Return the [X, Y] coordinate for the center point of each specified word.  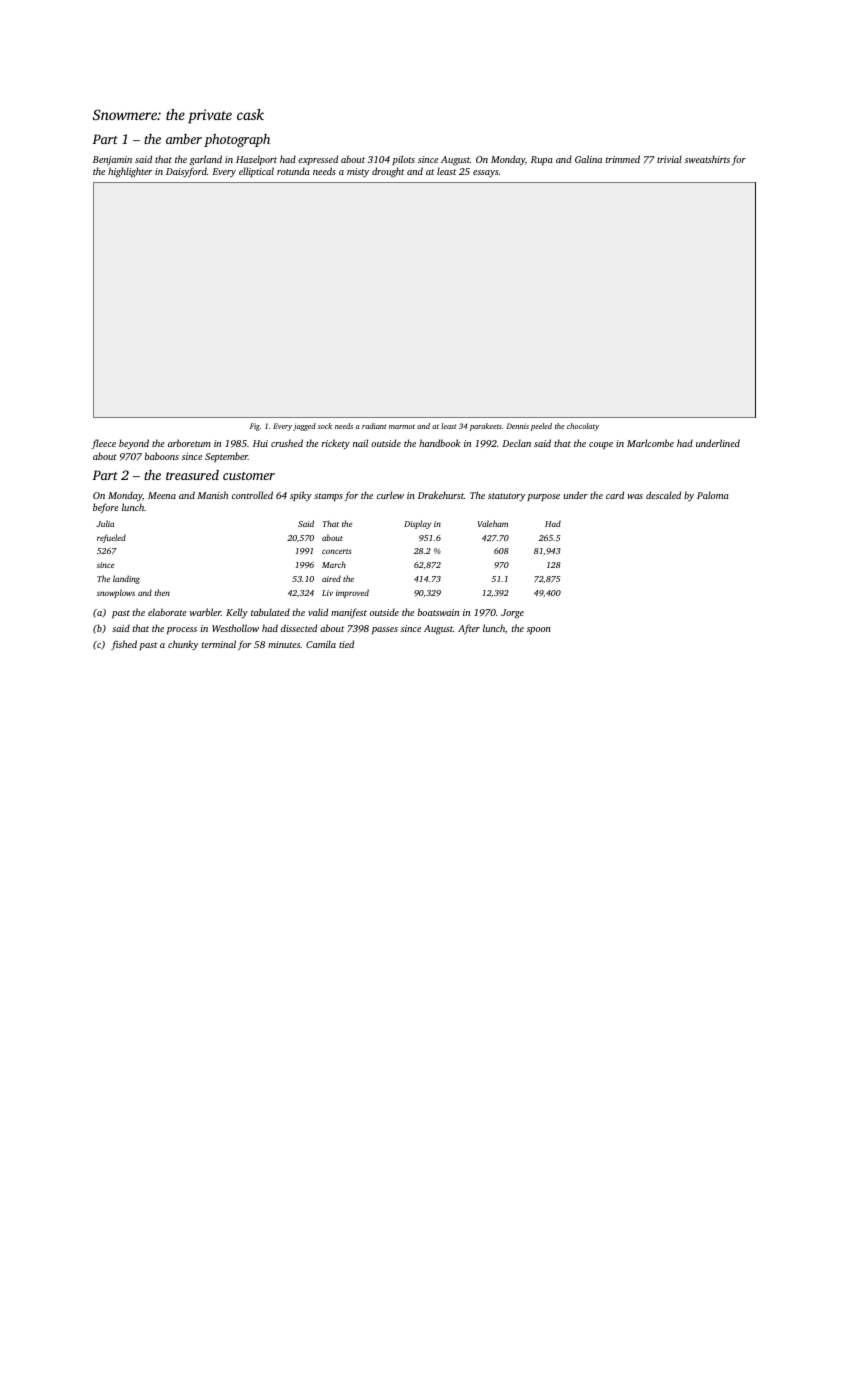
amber [184, 139]
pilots [403, 160]
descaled [663, 495]
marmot [402, 427]
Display [417, 524]
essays [486, 173]
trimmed [623, 159]
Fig [255, 427]
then [162, 592]
